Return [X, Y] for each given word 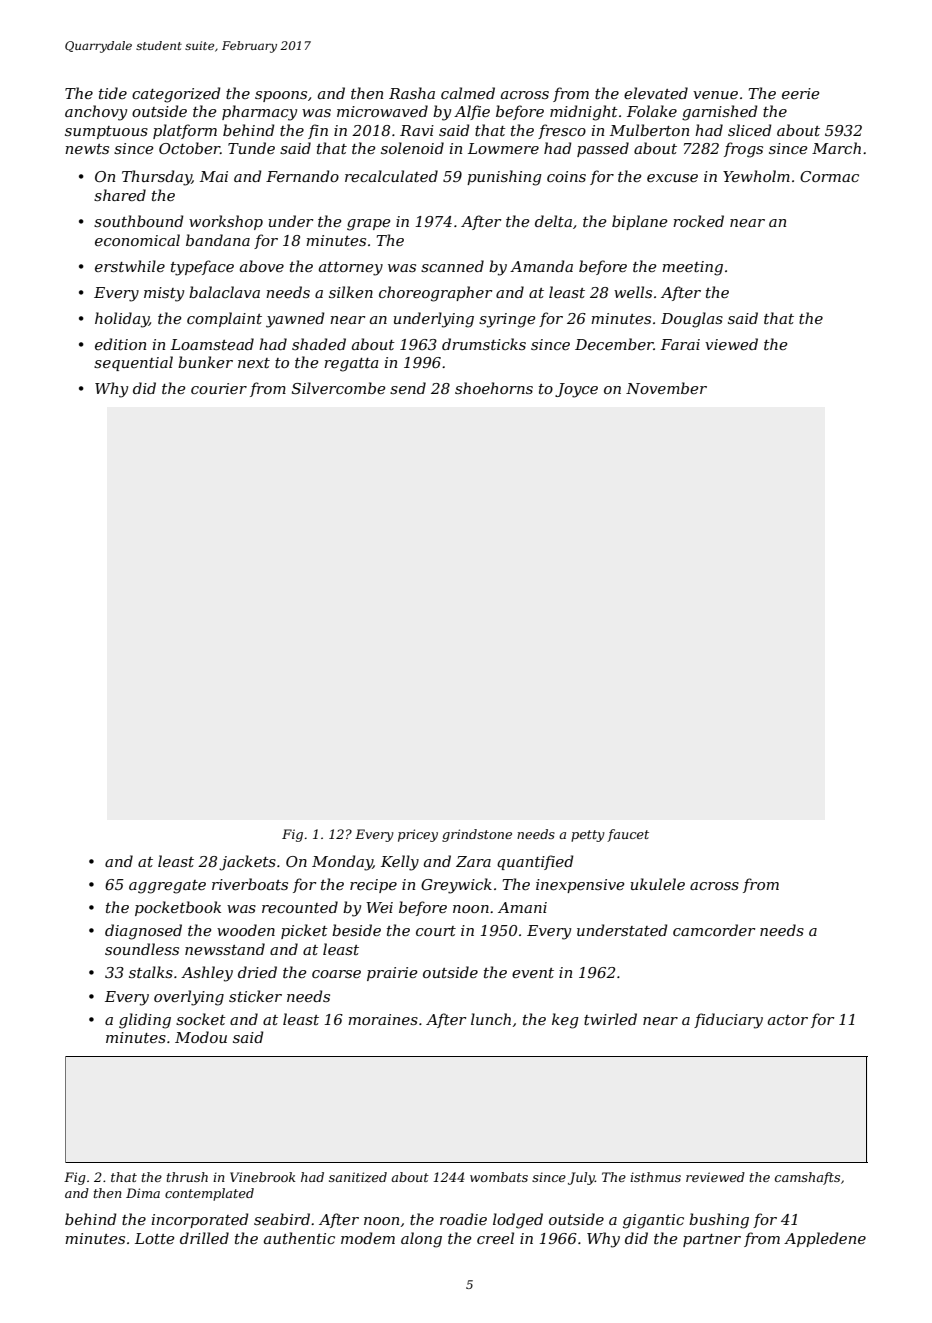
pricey [418, 835]
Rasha [412, 93]
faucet [628, 835]
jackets [247, 863]
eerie [800, 93]
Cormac [829, 176]
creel [495, 1238]
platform [185, 131]
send [408, 388]
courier [219, 388]
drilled [204, 1238]
